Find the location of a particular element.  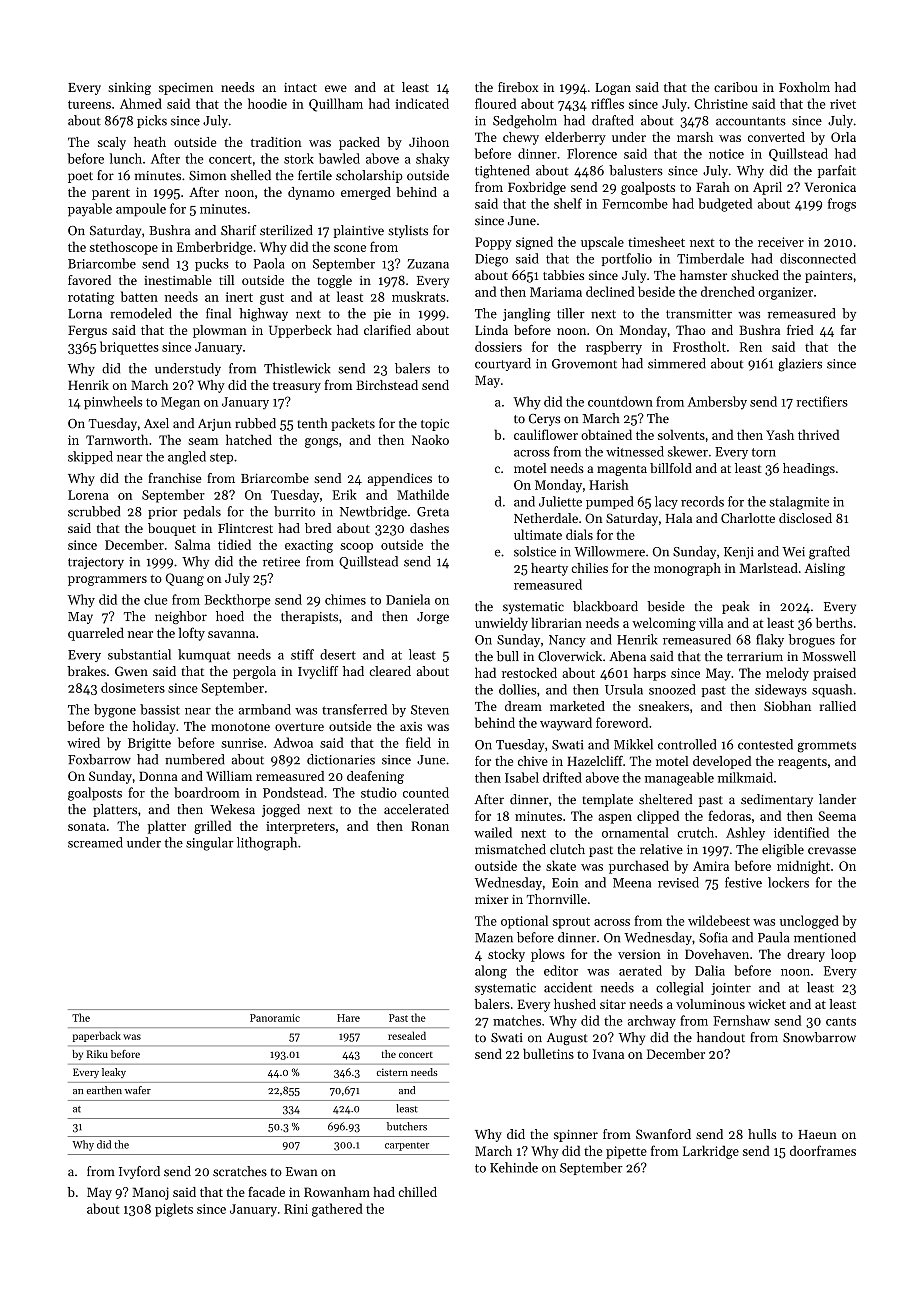

Ivyford is located at coordinates (139, 1172).
